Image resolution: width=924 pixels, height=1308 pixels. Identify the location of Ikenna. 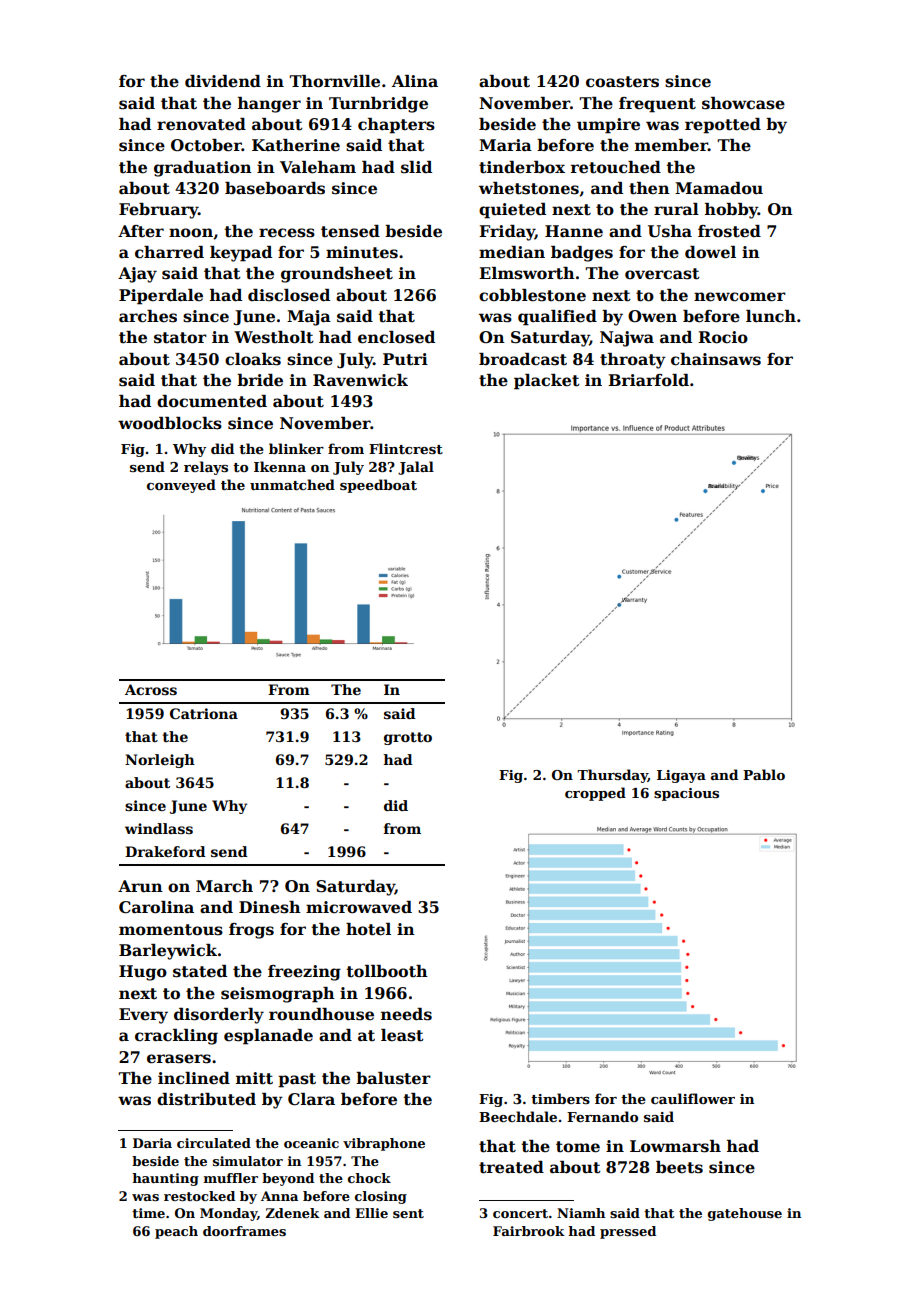
(280, 466).
